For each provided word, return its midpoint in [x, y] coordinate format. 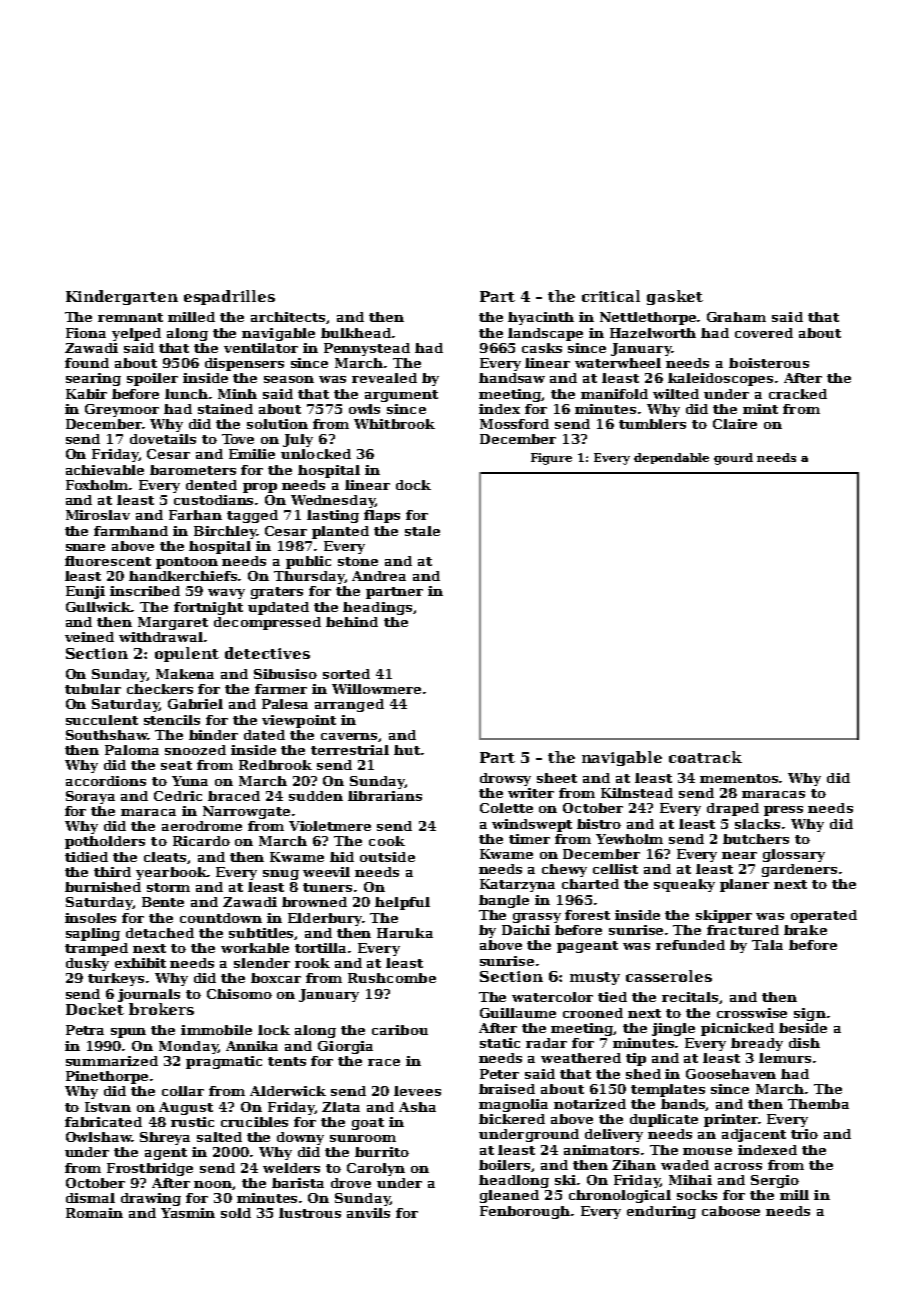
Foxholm [98, 485]
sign [810, 1014]
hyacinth [541, 318]
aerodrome [202, 826]
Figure [551, 459]
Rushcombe [392, 978]
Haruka [405, 933]
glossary [794, 855]
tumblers [652, 424]
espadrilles [229, 297]
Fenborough [525, 1212]
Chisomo [239, 994]
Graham [736, 317]
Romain [94, 1213]
